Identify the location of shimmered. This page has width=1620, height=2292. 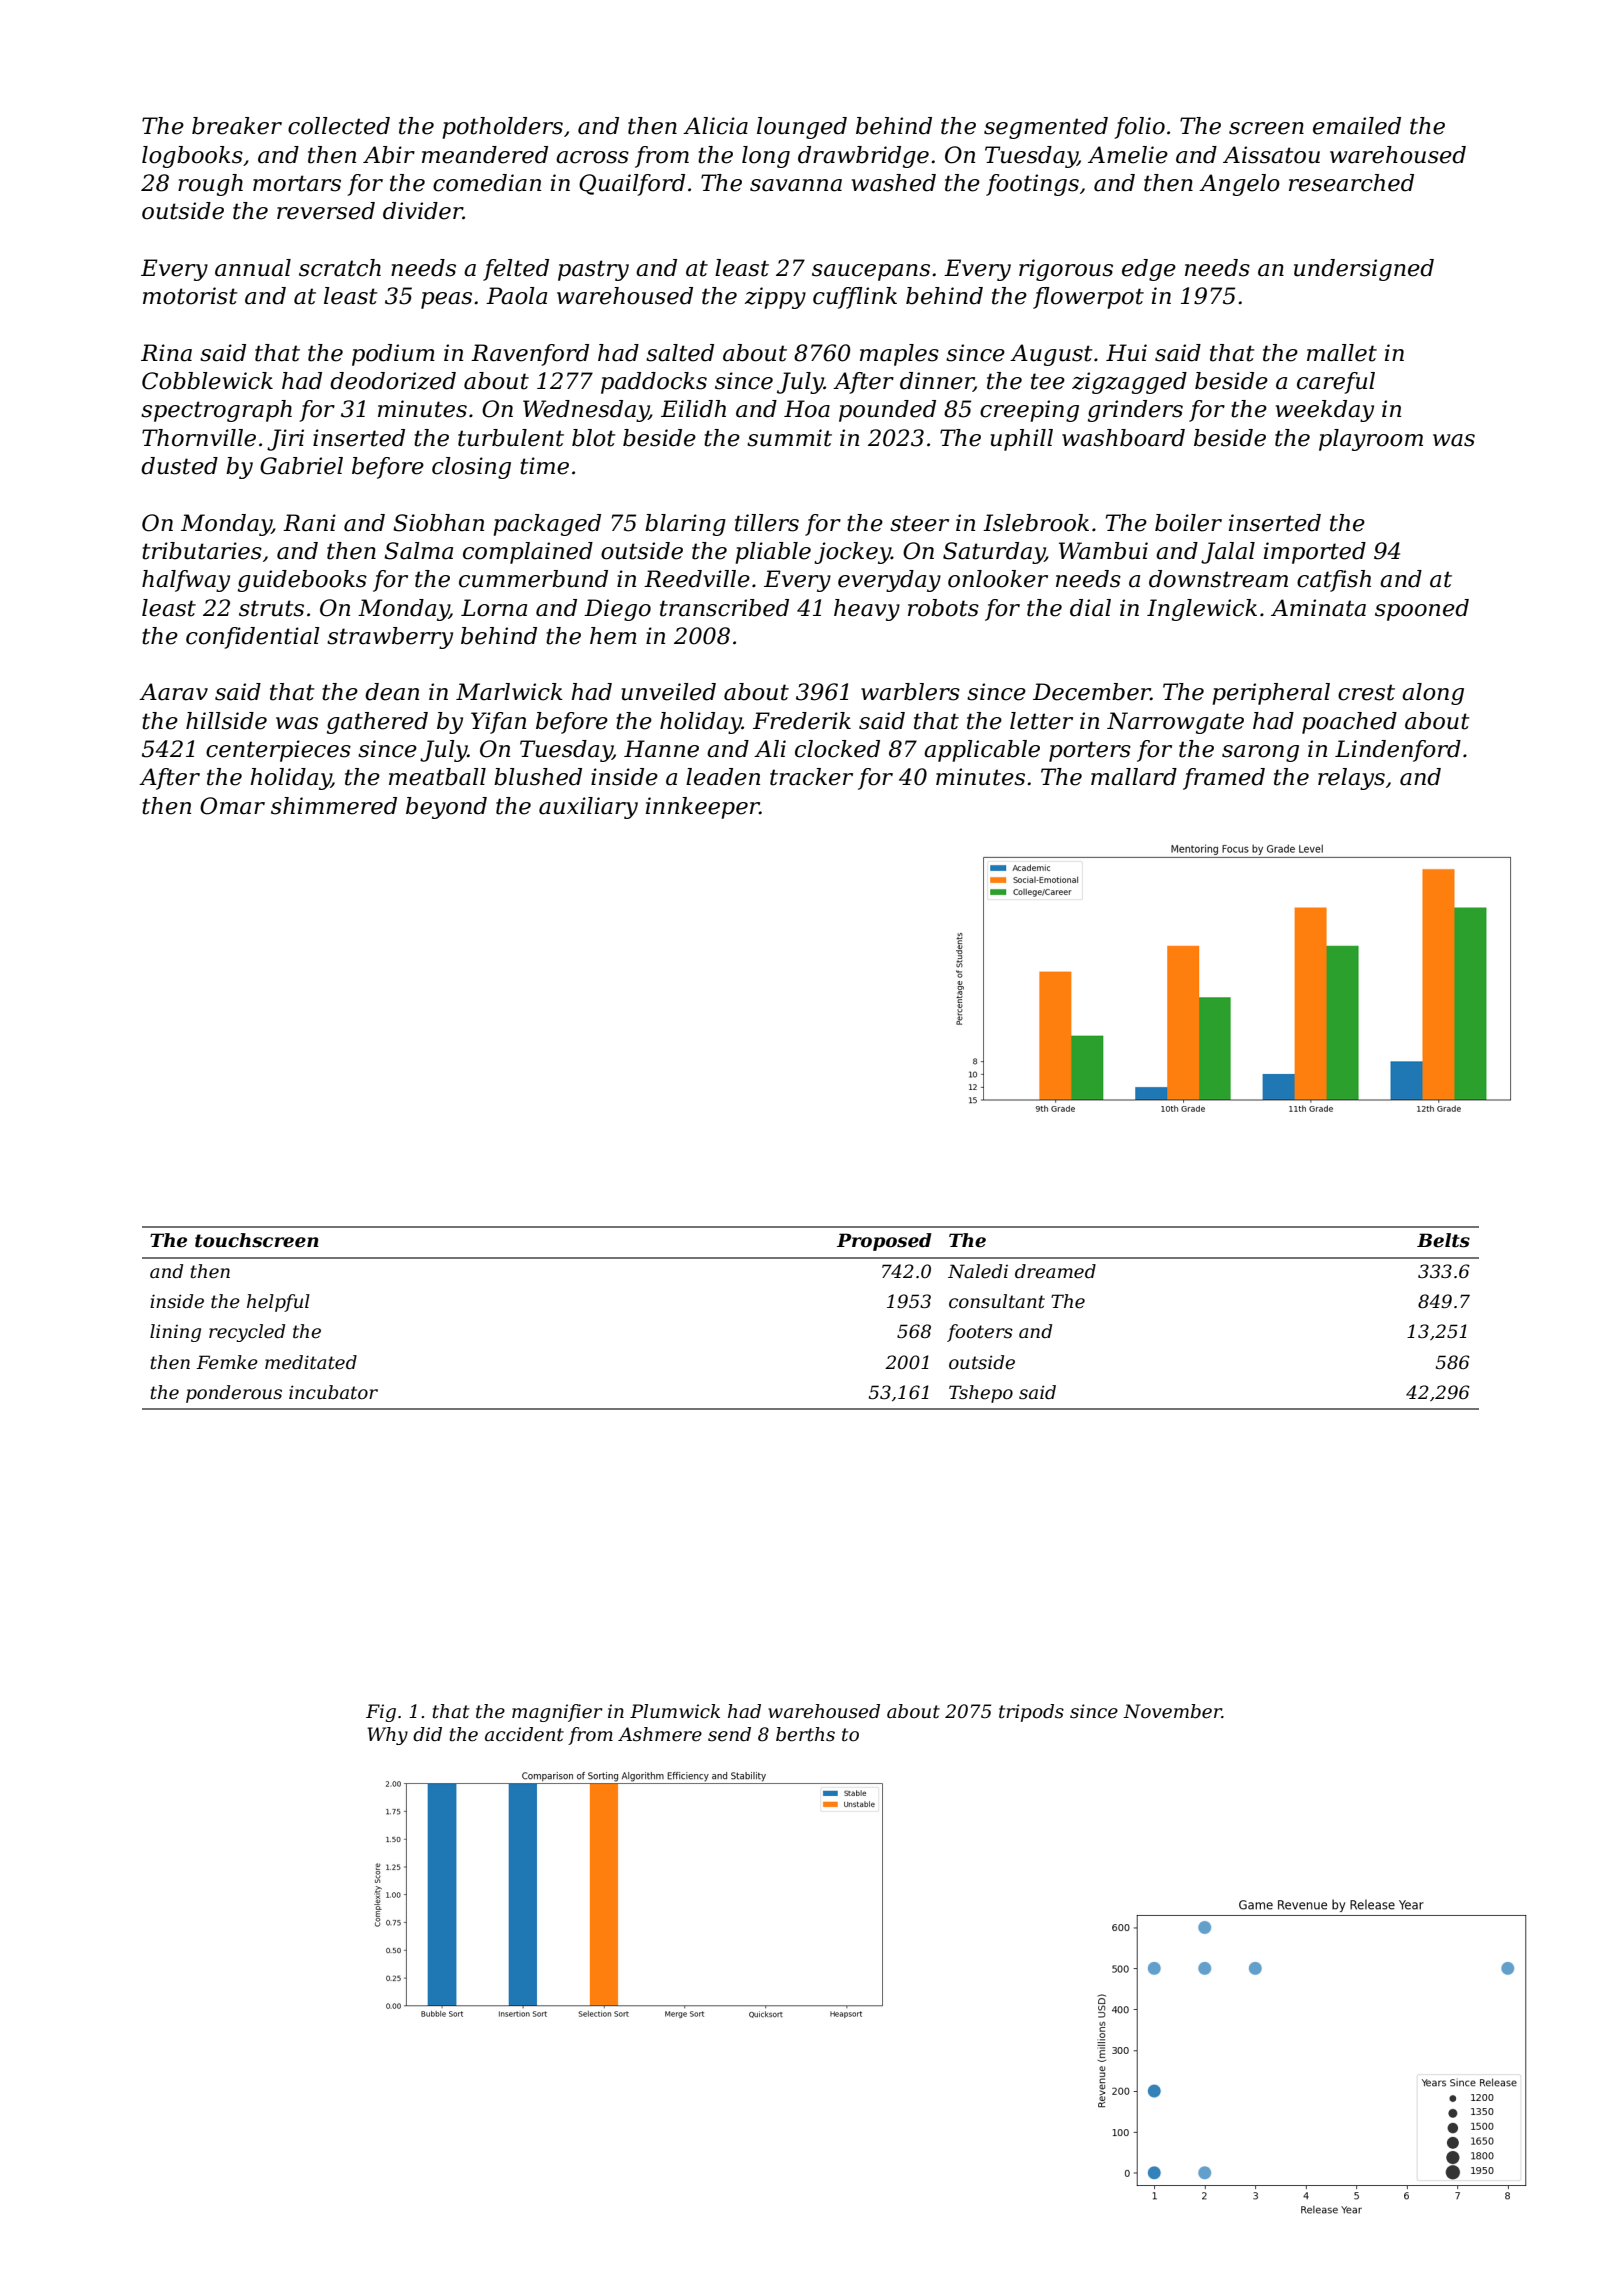
(334, 806).
